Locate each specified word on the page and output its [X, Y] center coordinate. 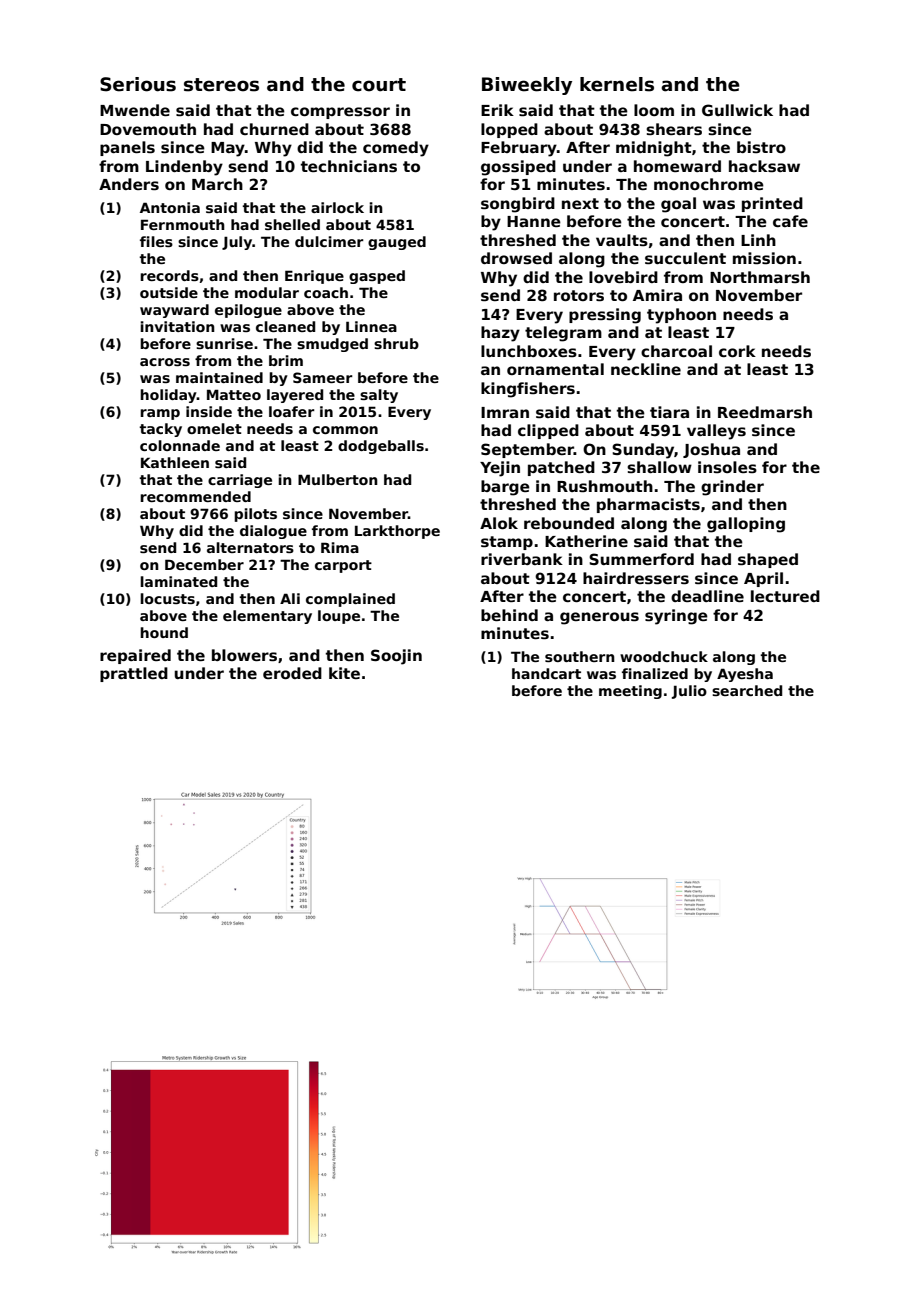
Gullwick [737, 110]
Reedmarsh [765, 412]
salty [379, 396]
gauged [397, 243]
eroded [292, 673]
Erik [497, 110]
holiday [168, 396]
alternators [250, 547]
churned [274, 129]
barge [505, 488]
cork [737, 351]
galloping [746, 525]
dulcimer [329, 241]
